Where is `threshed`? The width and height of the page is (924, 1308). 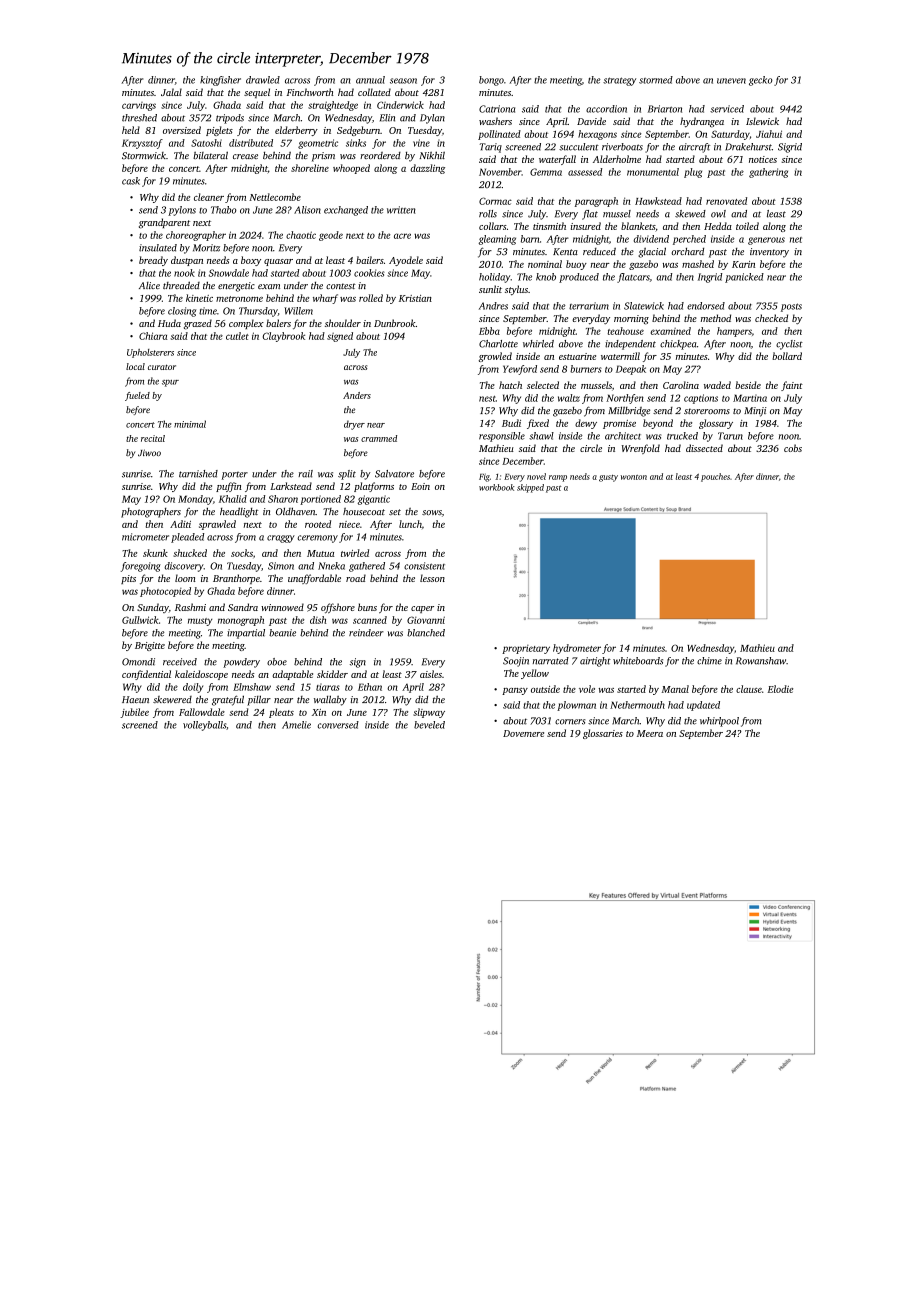 threshed is located at coordinates (139, 118).
